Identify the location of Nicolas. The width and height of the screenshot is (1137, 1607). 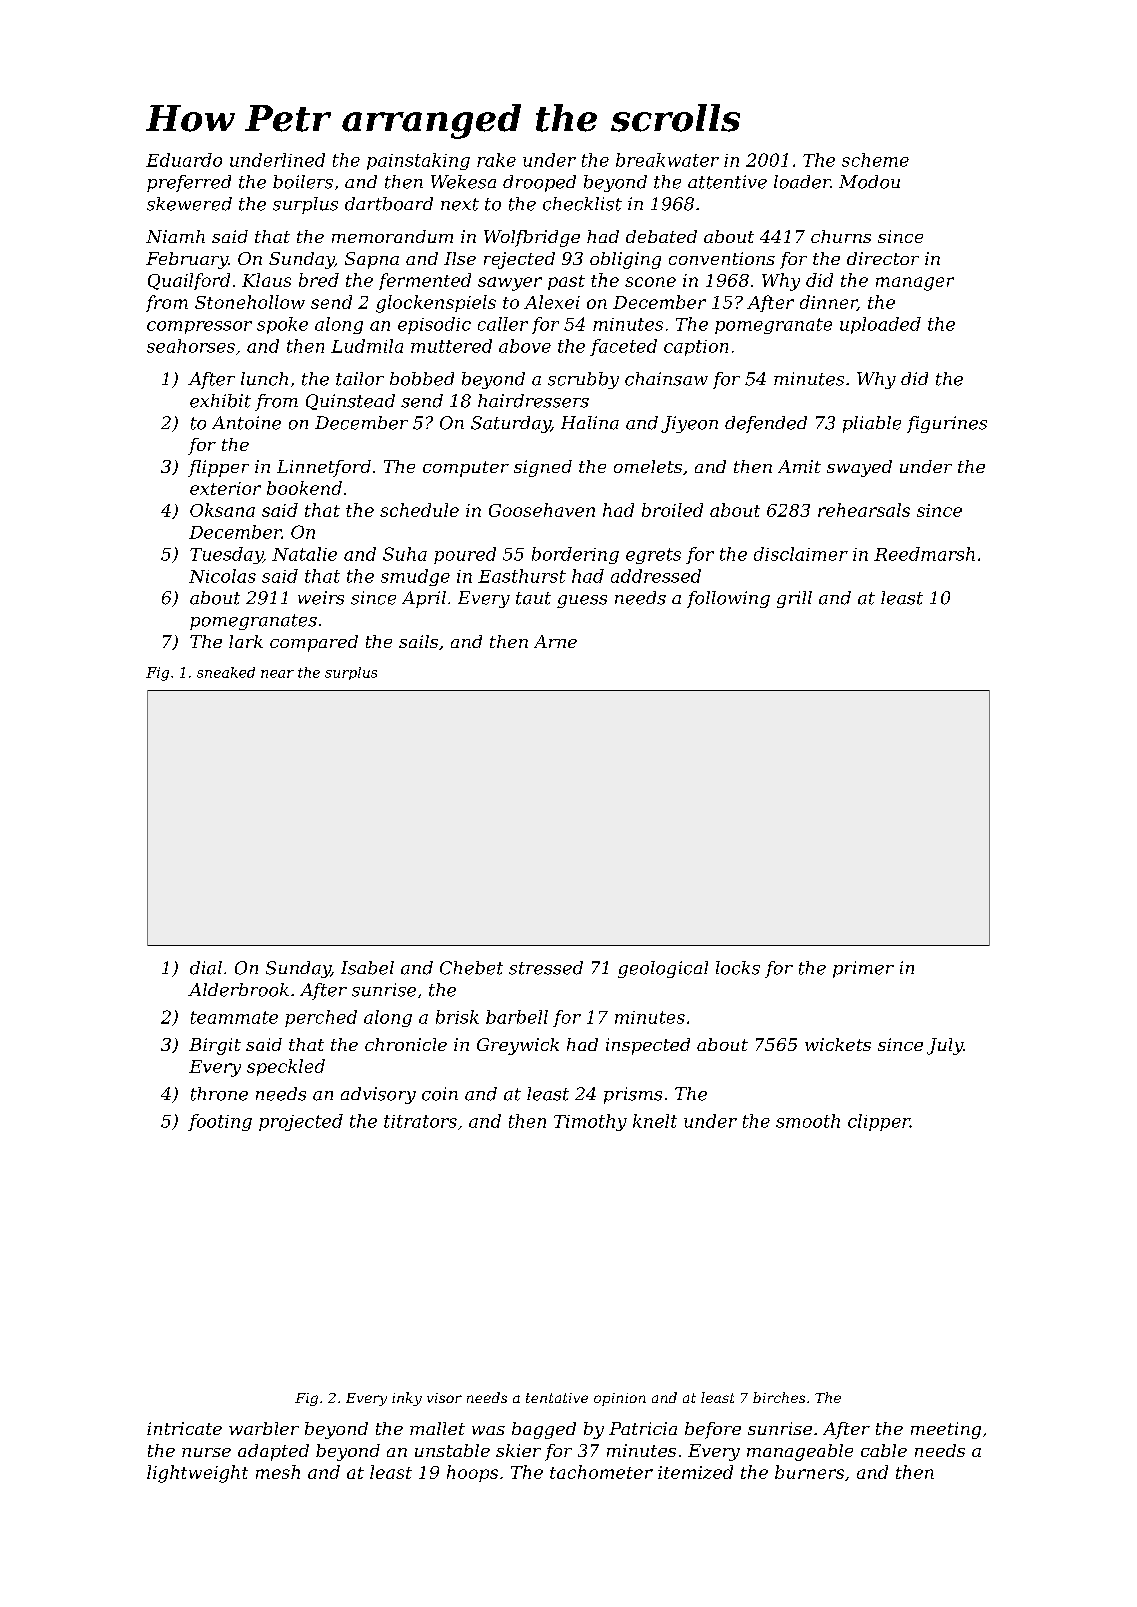
(222, 576).
